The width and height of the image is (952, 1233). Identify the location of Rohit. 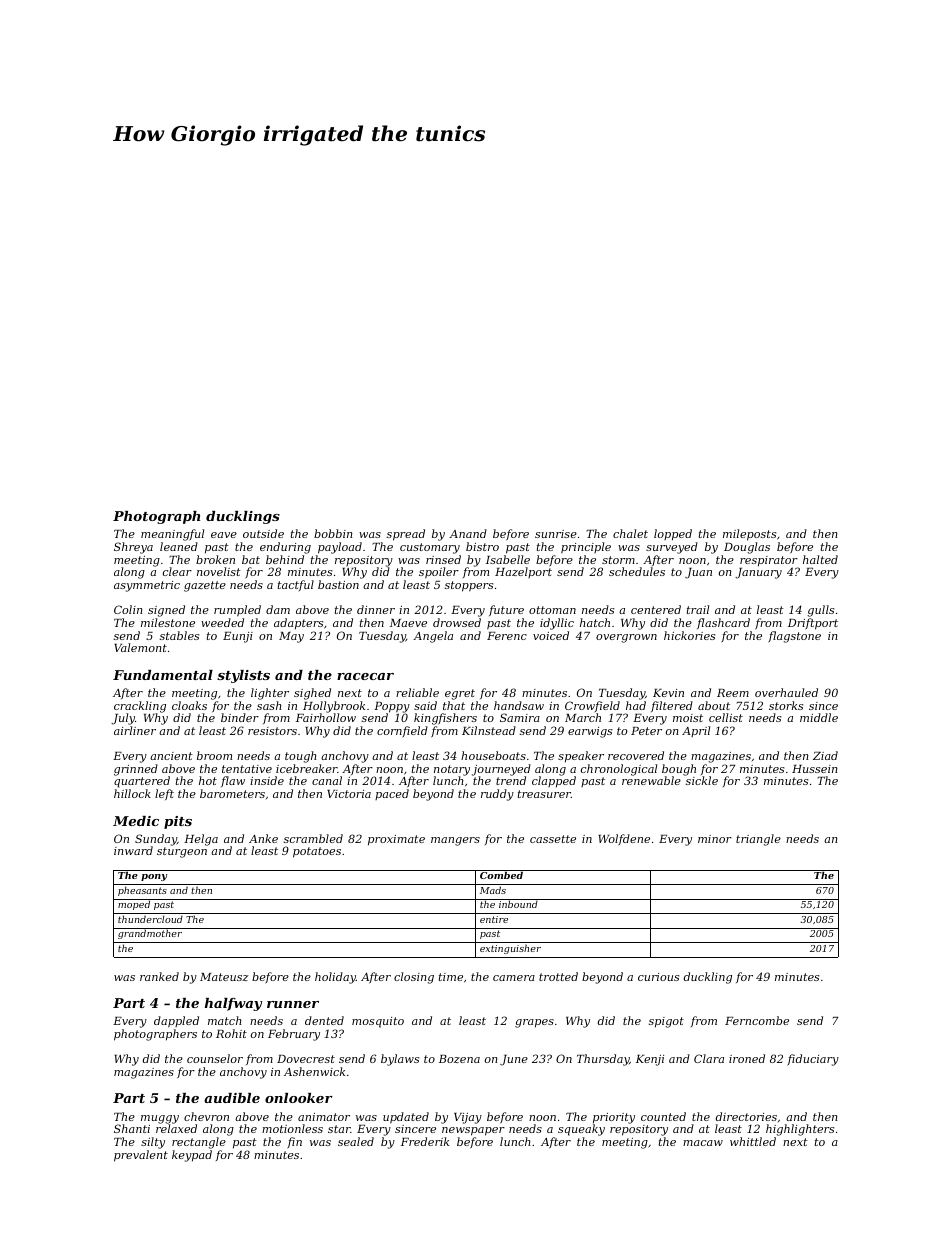
(231, 1033).
